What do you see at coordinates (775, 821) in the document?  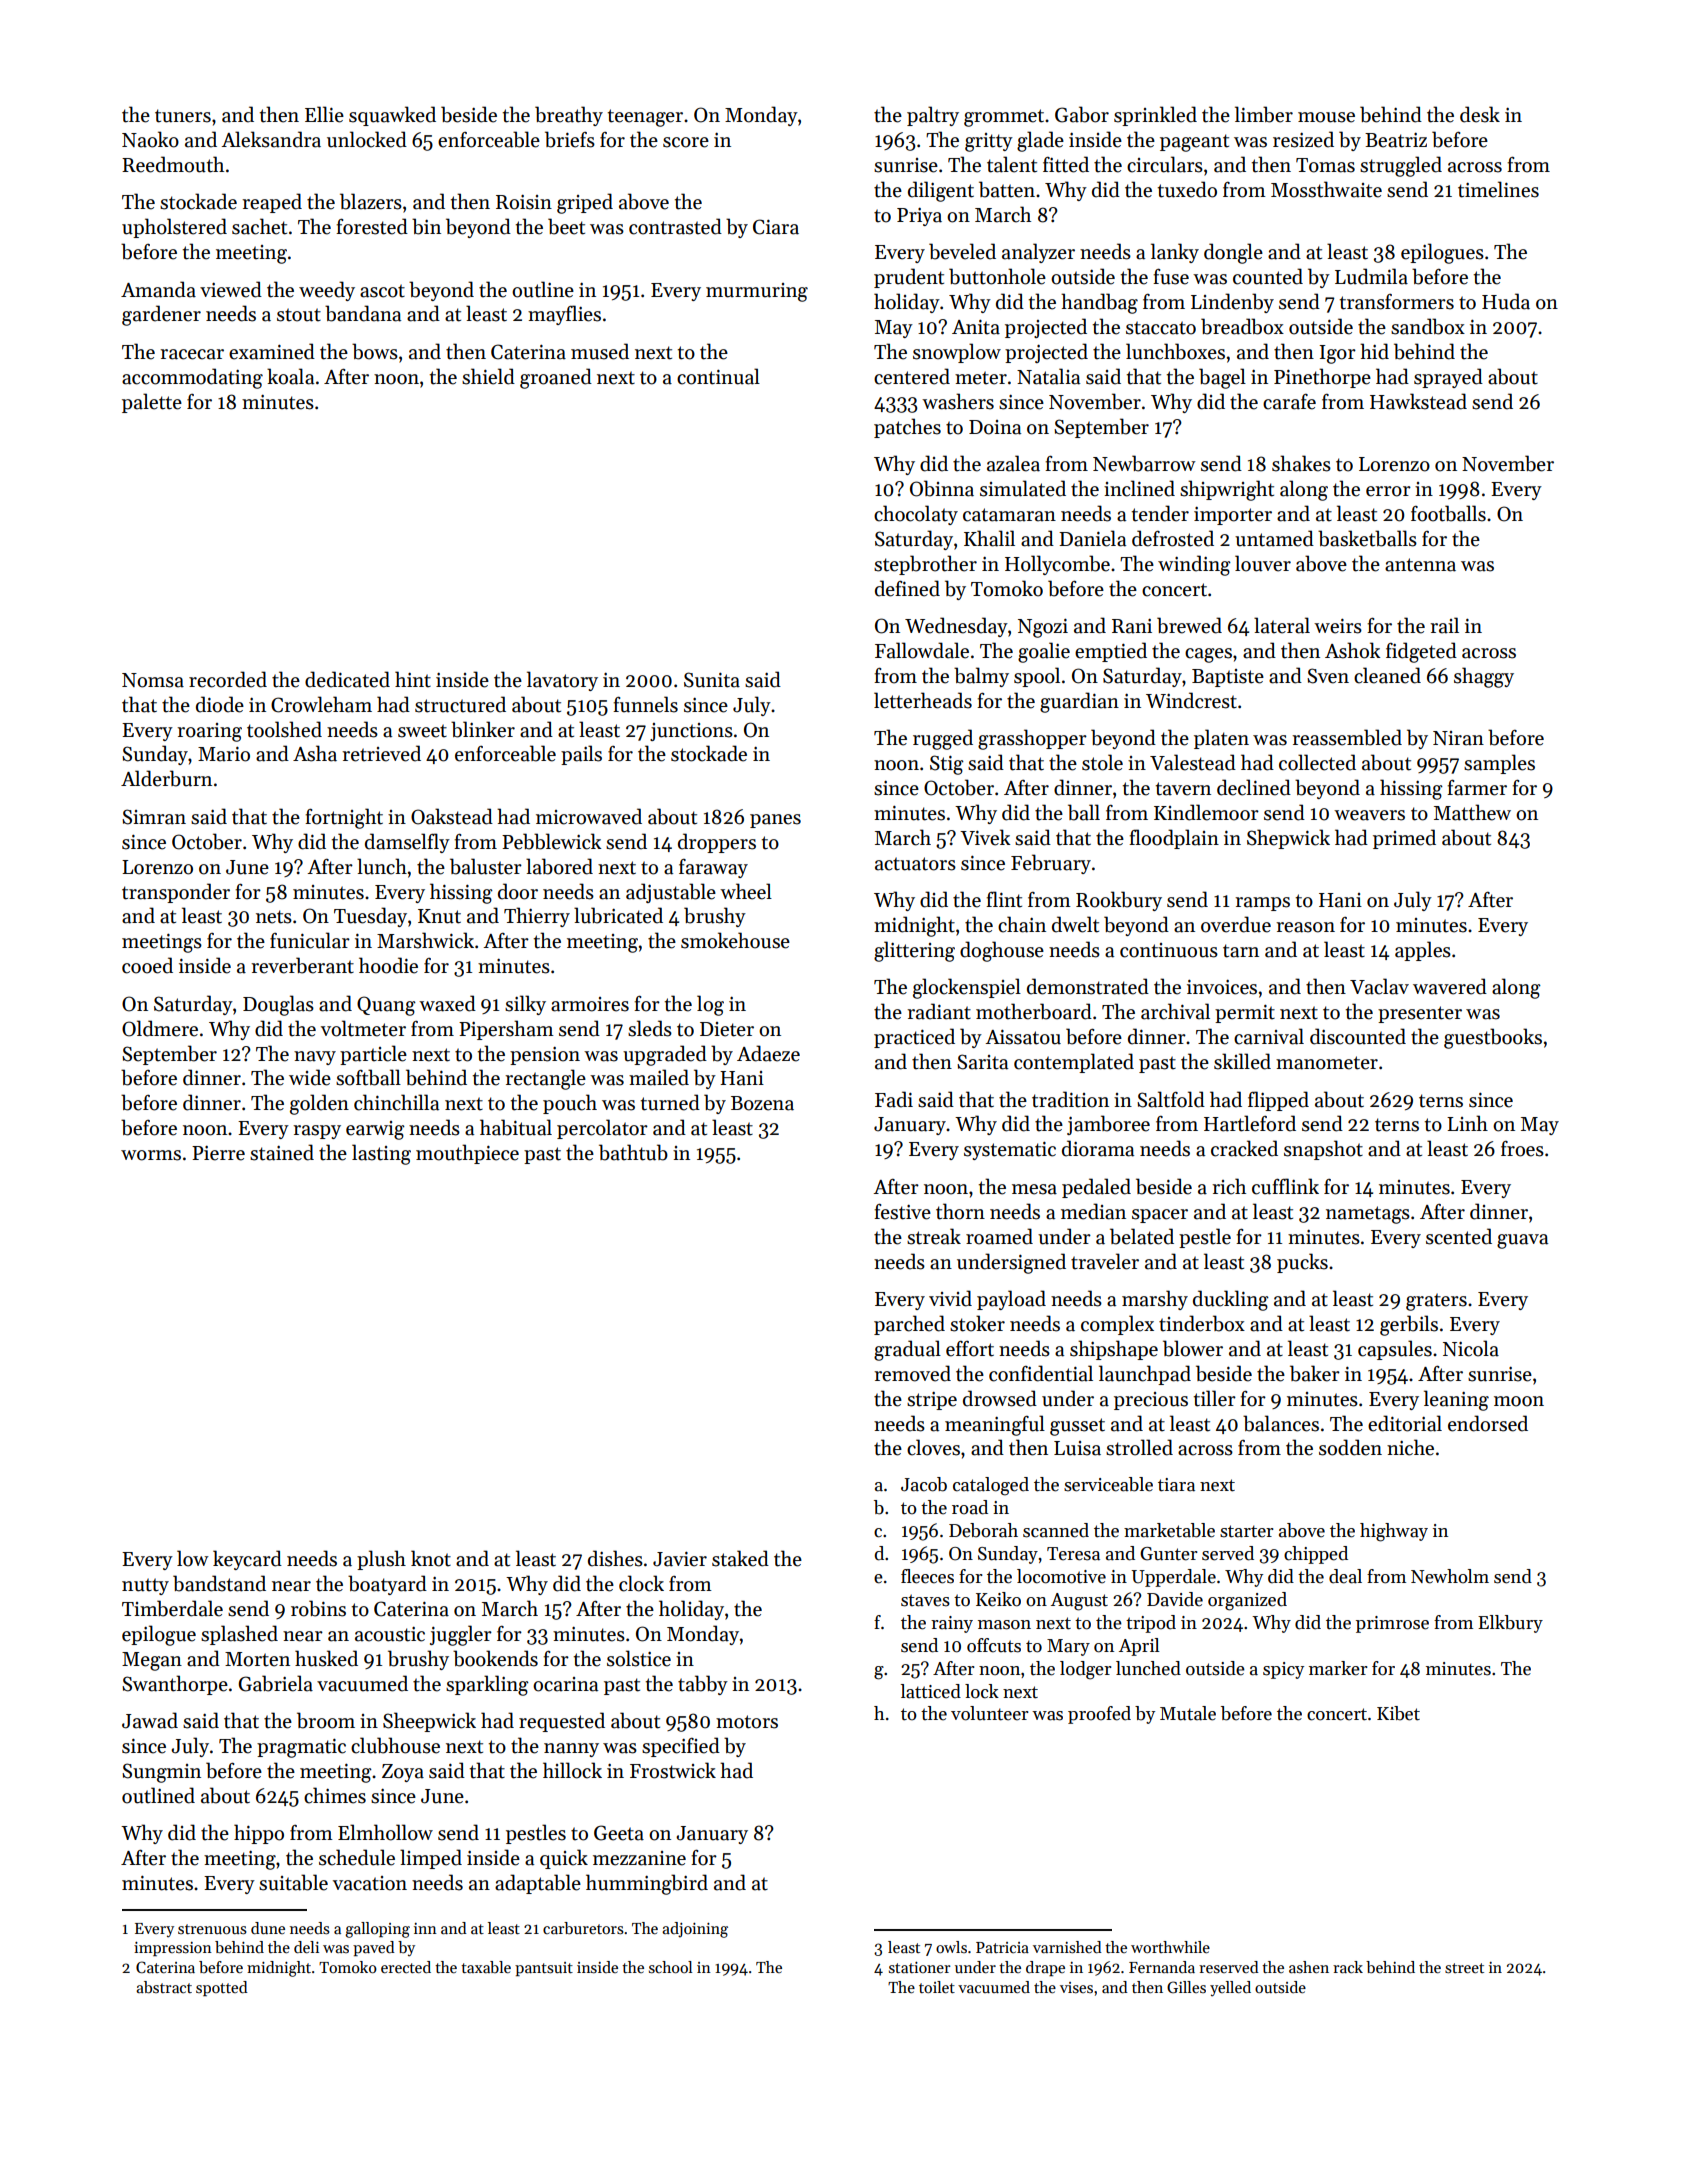 I see `panes` at bounding box center [775, 821].
